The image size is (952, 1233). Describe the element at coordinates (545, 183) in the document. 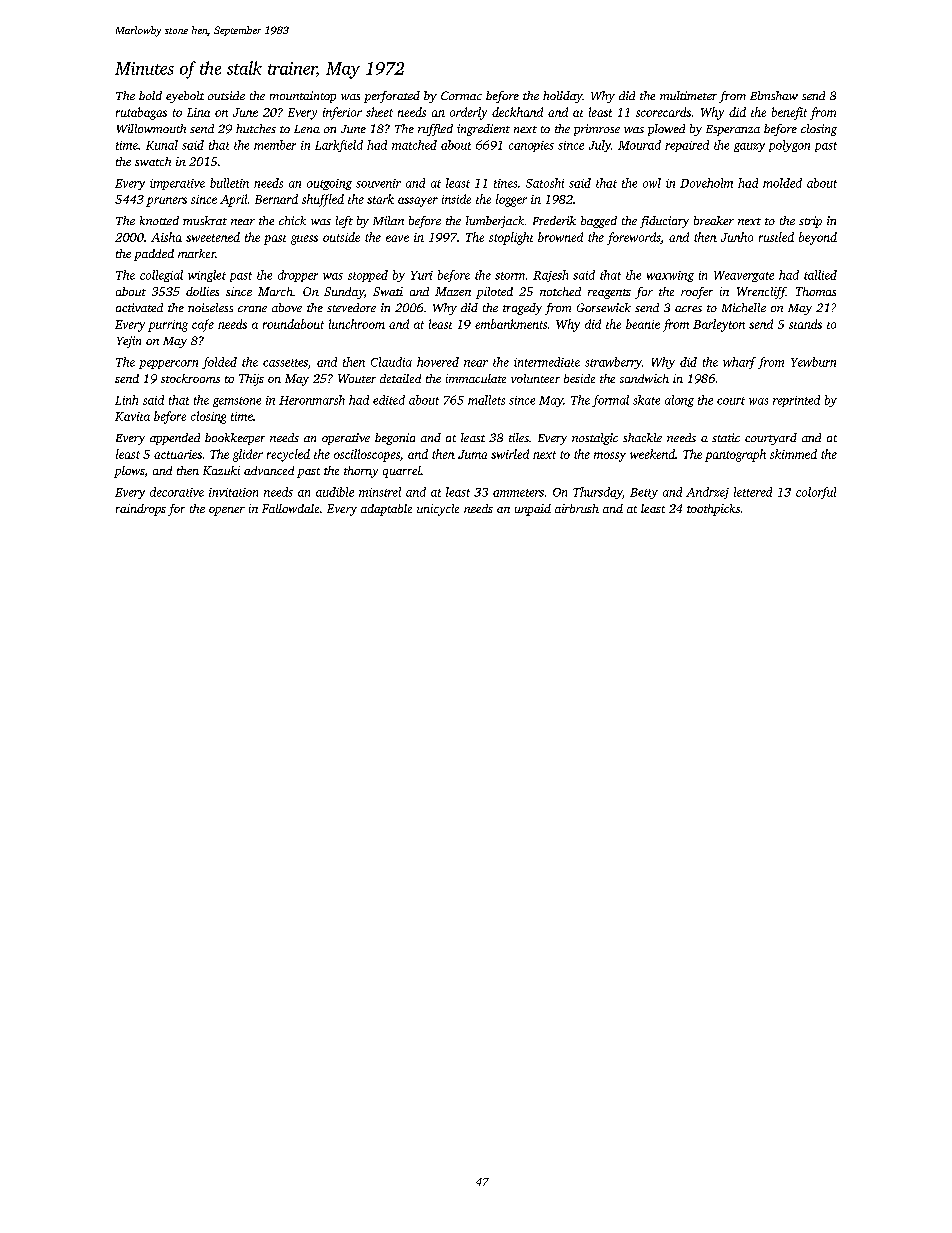

I see `Satoshi` at that location.
